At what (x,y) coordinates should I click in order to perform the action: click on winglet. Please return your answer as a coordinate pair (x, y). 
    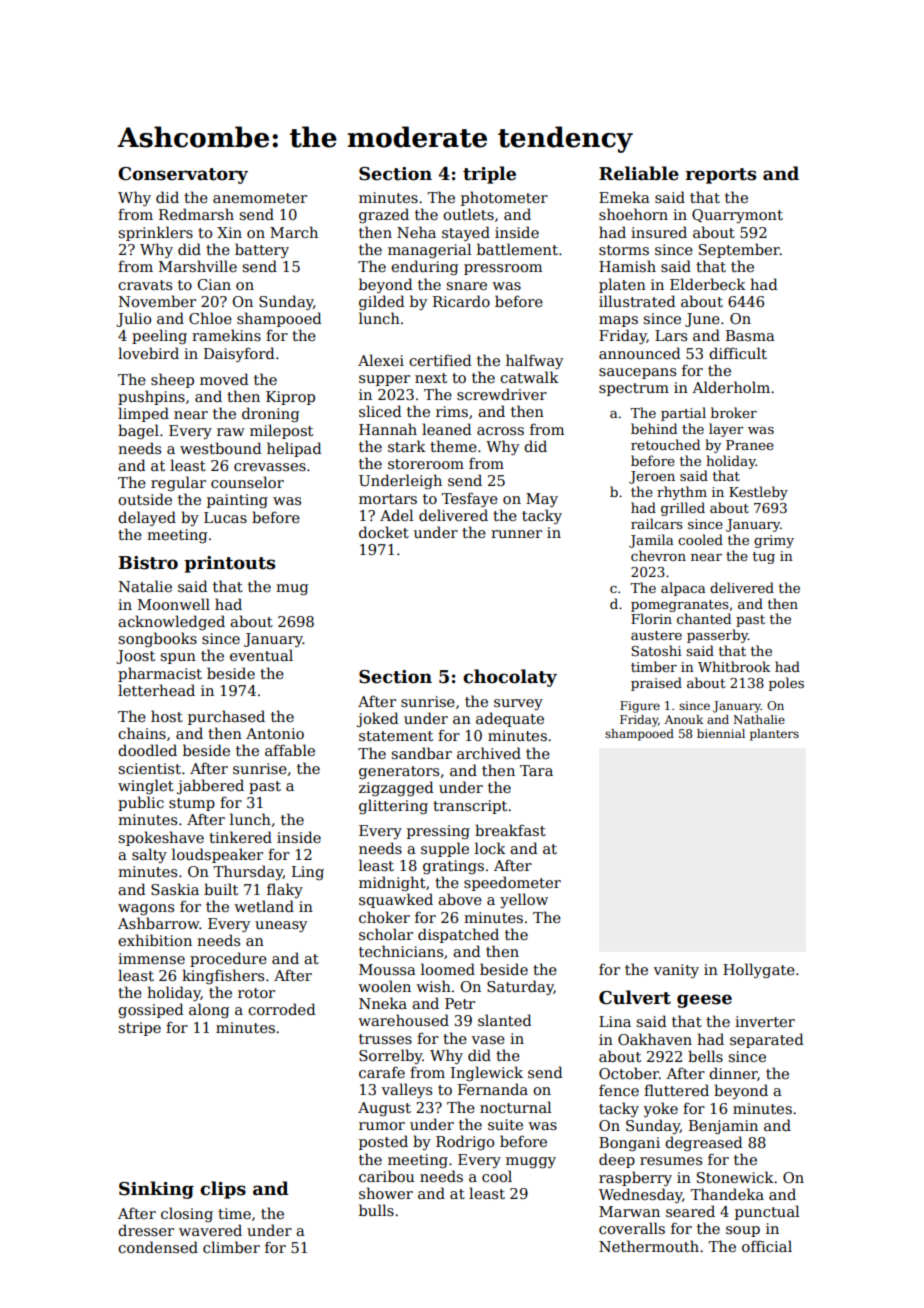
    Looking at the image, I should click on (146, 786).
